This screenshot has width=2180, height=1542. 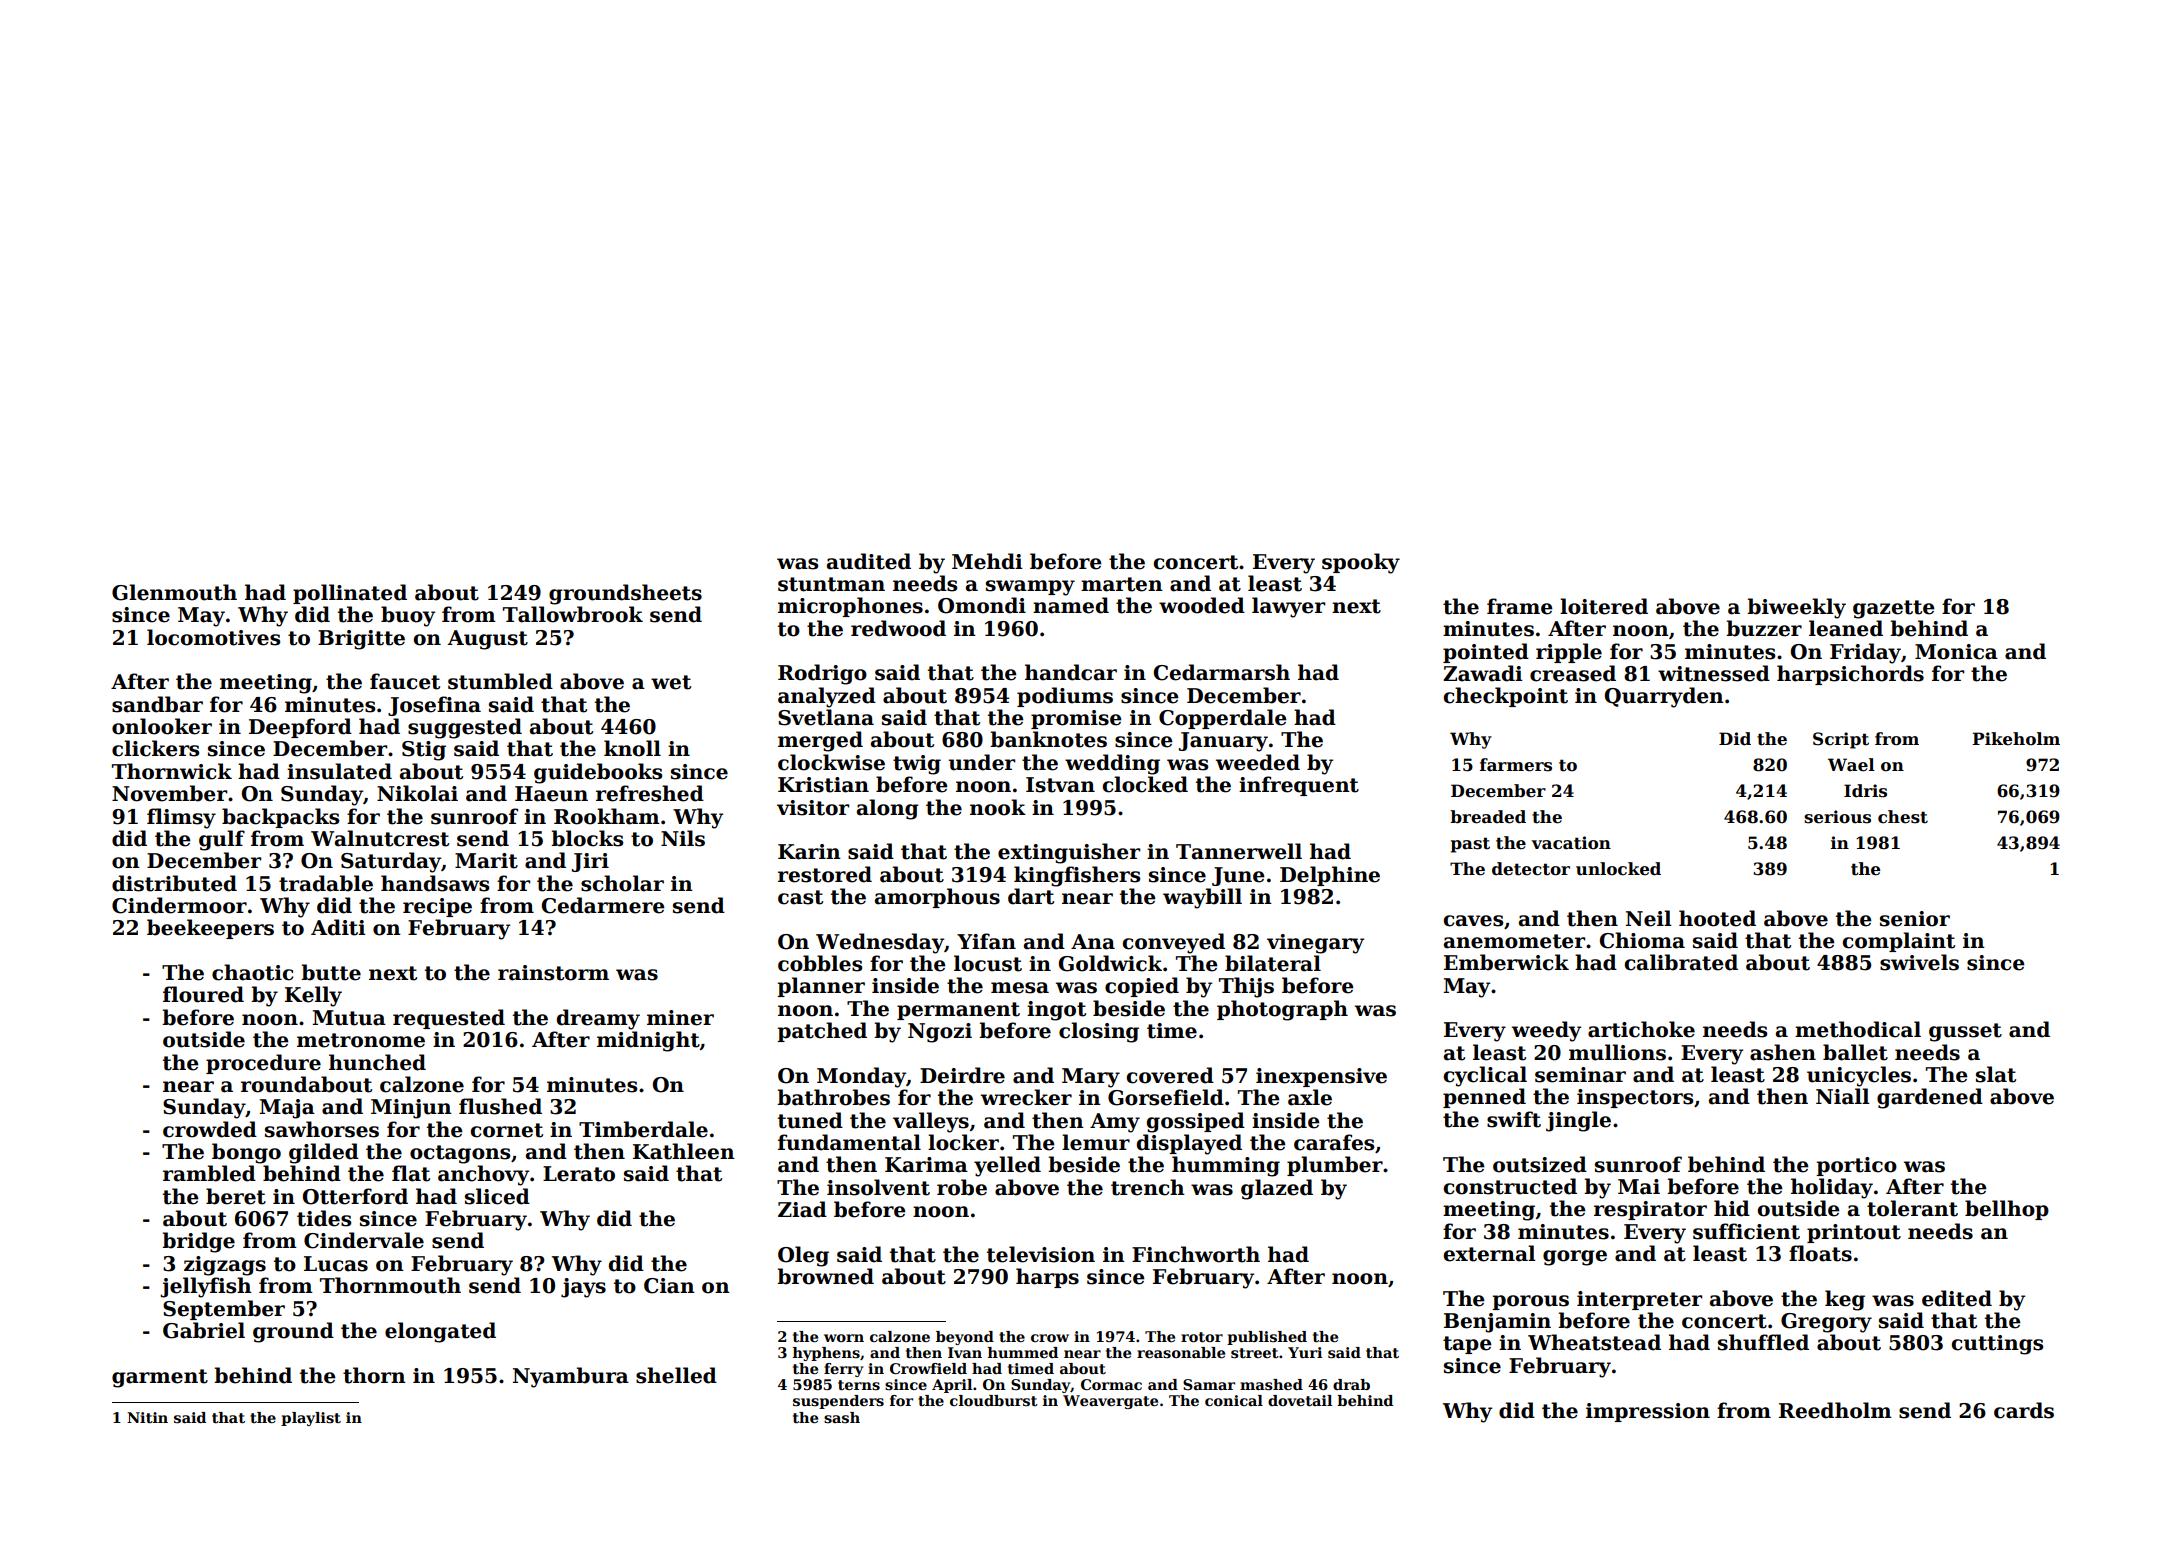 What do you see at coordinates (643, 1129) in the screenshot?
I see `Timberdale` at bounding box center [643, 1129].
